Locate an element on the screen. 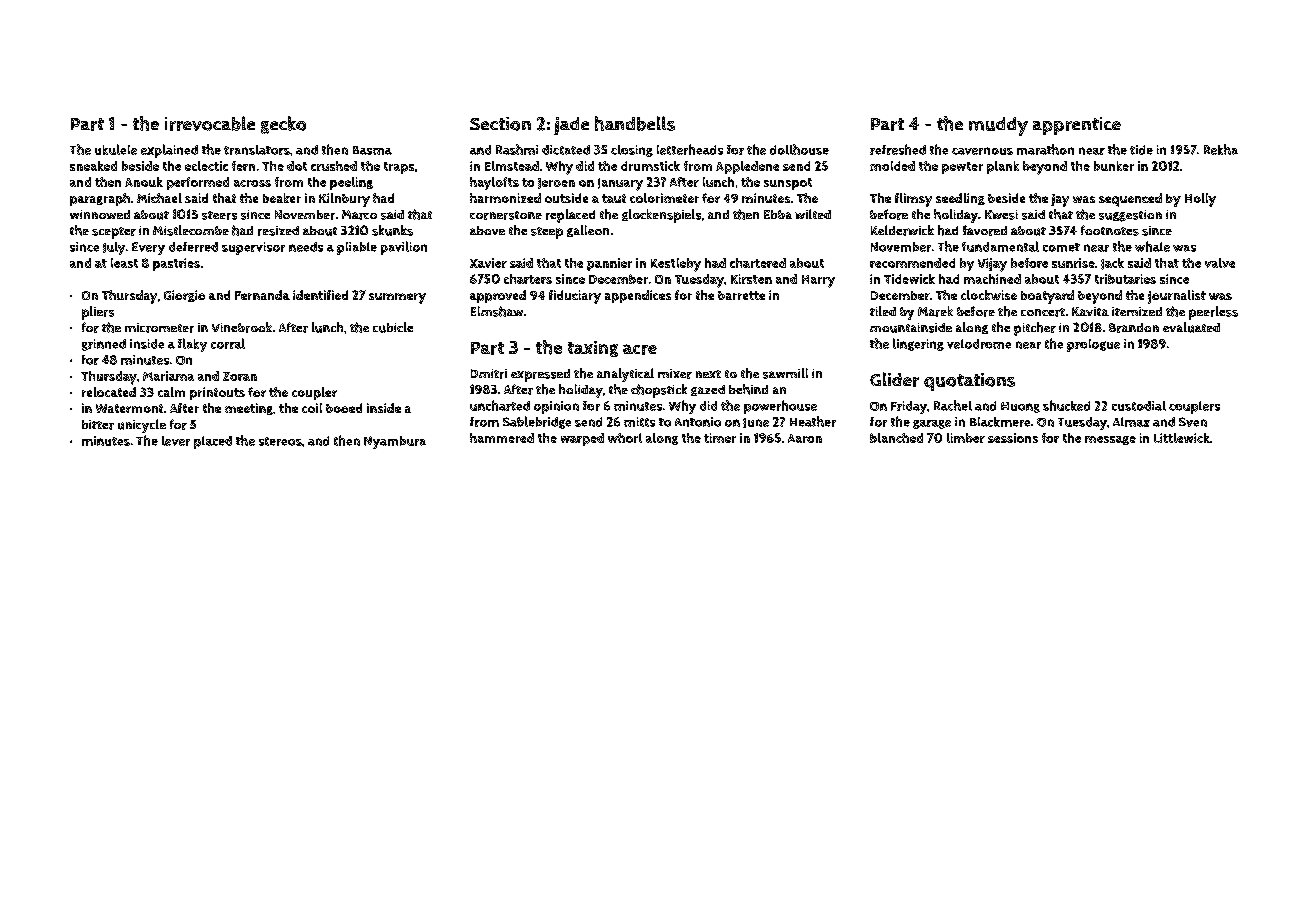  handbells is located at coordinates (635, 123).
